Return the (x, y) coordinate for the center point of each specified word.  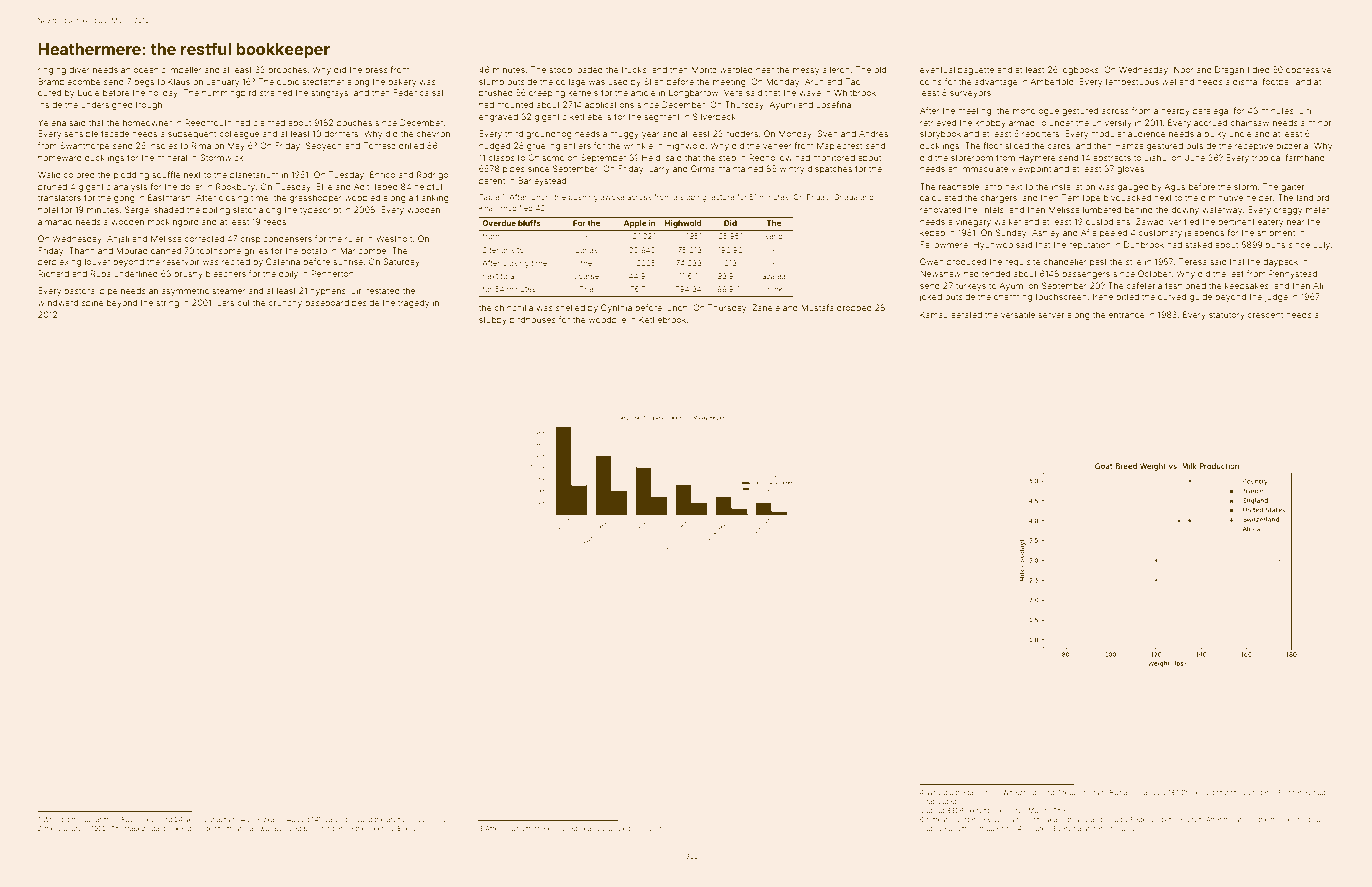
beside (366, 302)
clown (422, 819)
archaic (398, 819)
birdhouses (533, 319)
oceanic (149, 69)
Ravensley (137, 820)
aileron (836, 69)
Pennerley (1295, 793)
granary (69, 830)
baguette (976, 70)
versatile (1018, 314)
